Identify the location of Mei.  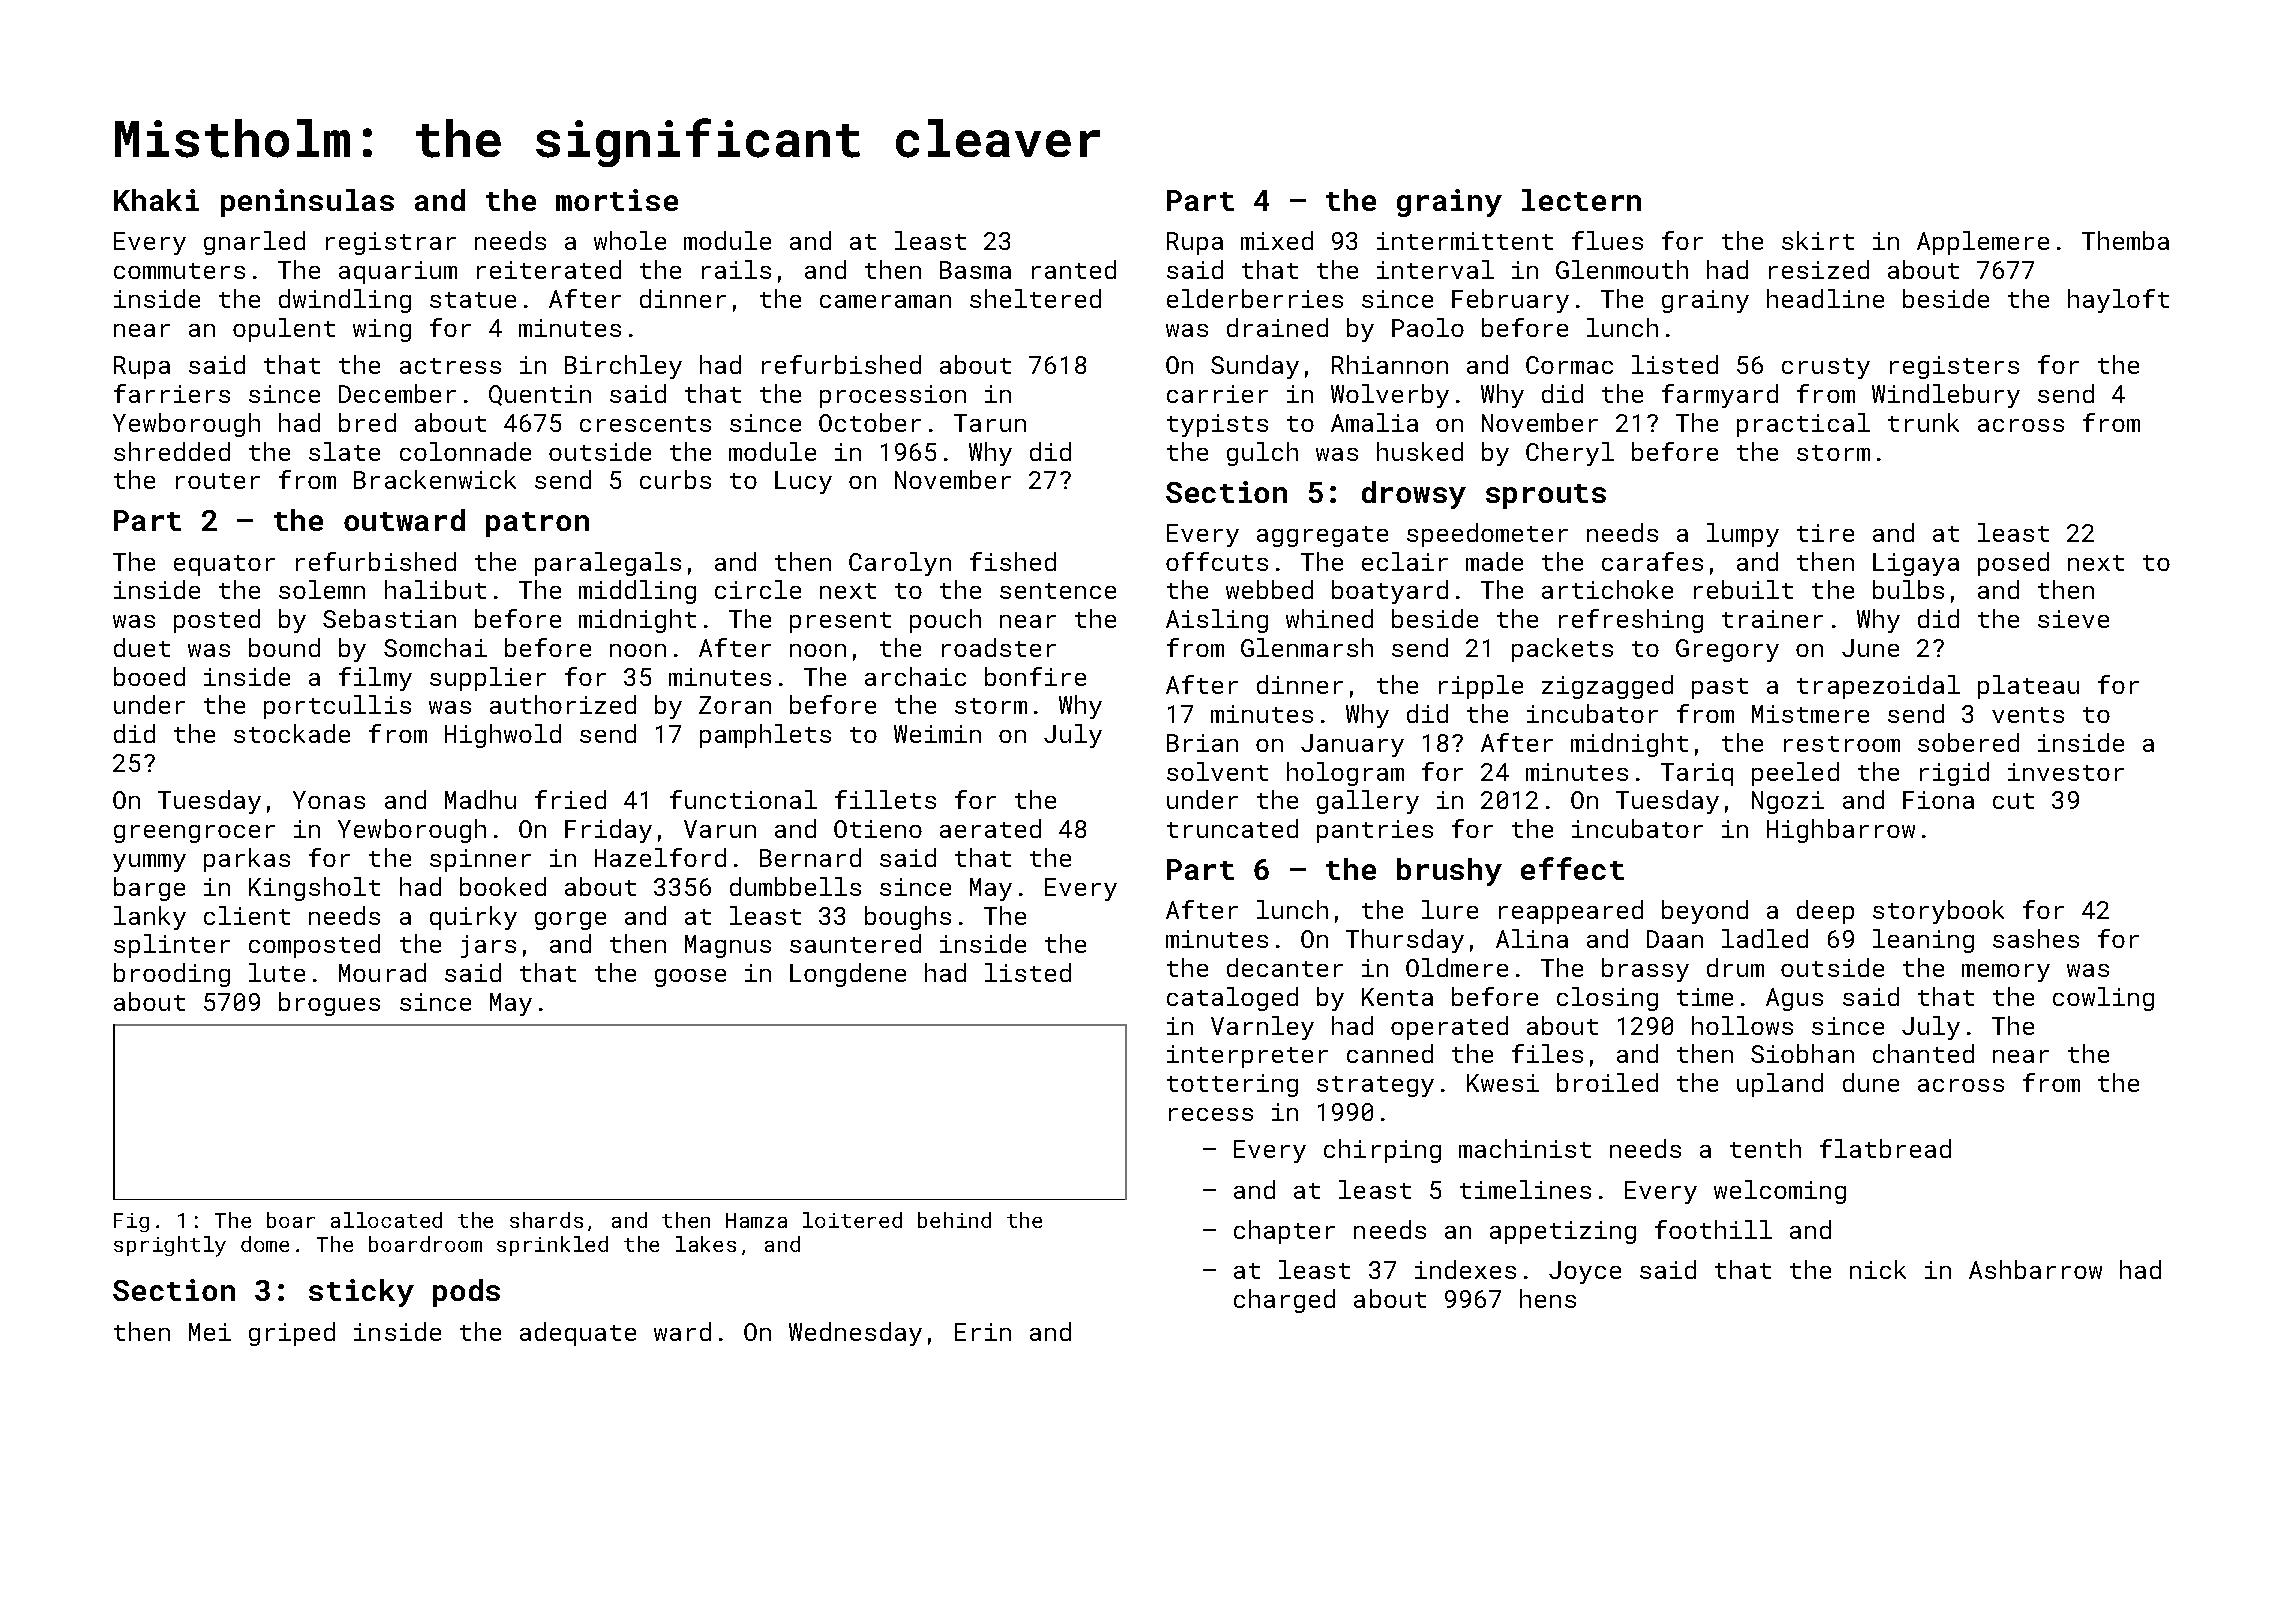
(210, 1332).
